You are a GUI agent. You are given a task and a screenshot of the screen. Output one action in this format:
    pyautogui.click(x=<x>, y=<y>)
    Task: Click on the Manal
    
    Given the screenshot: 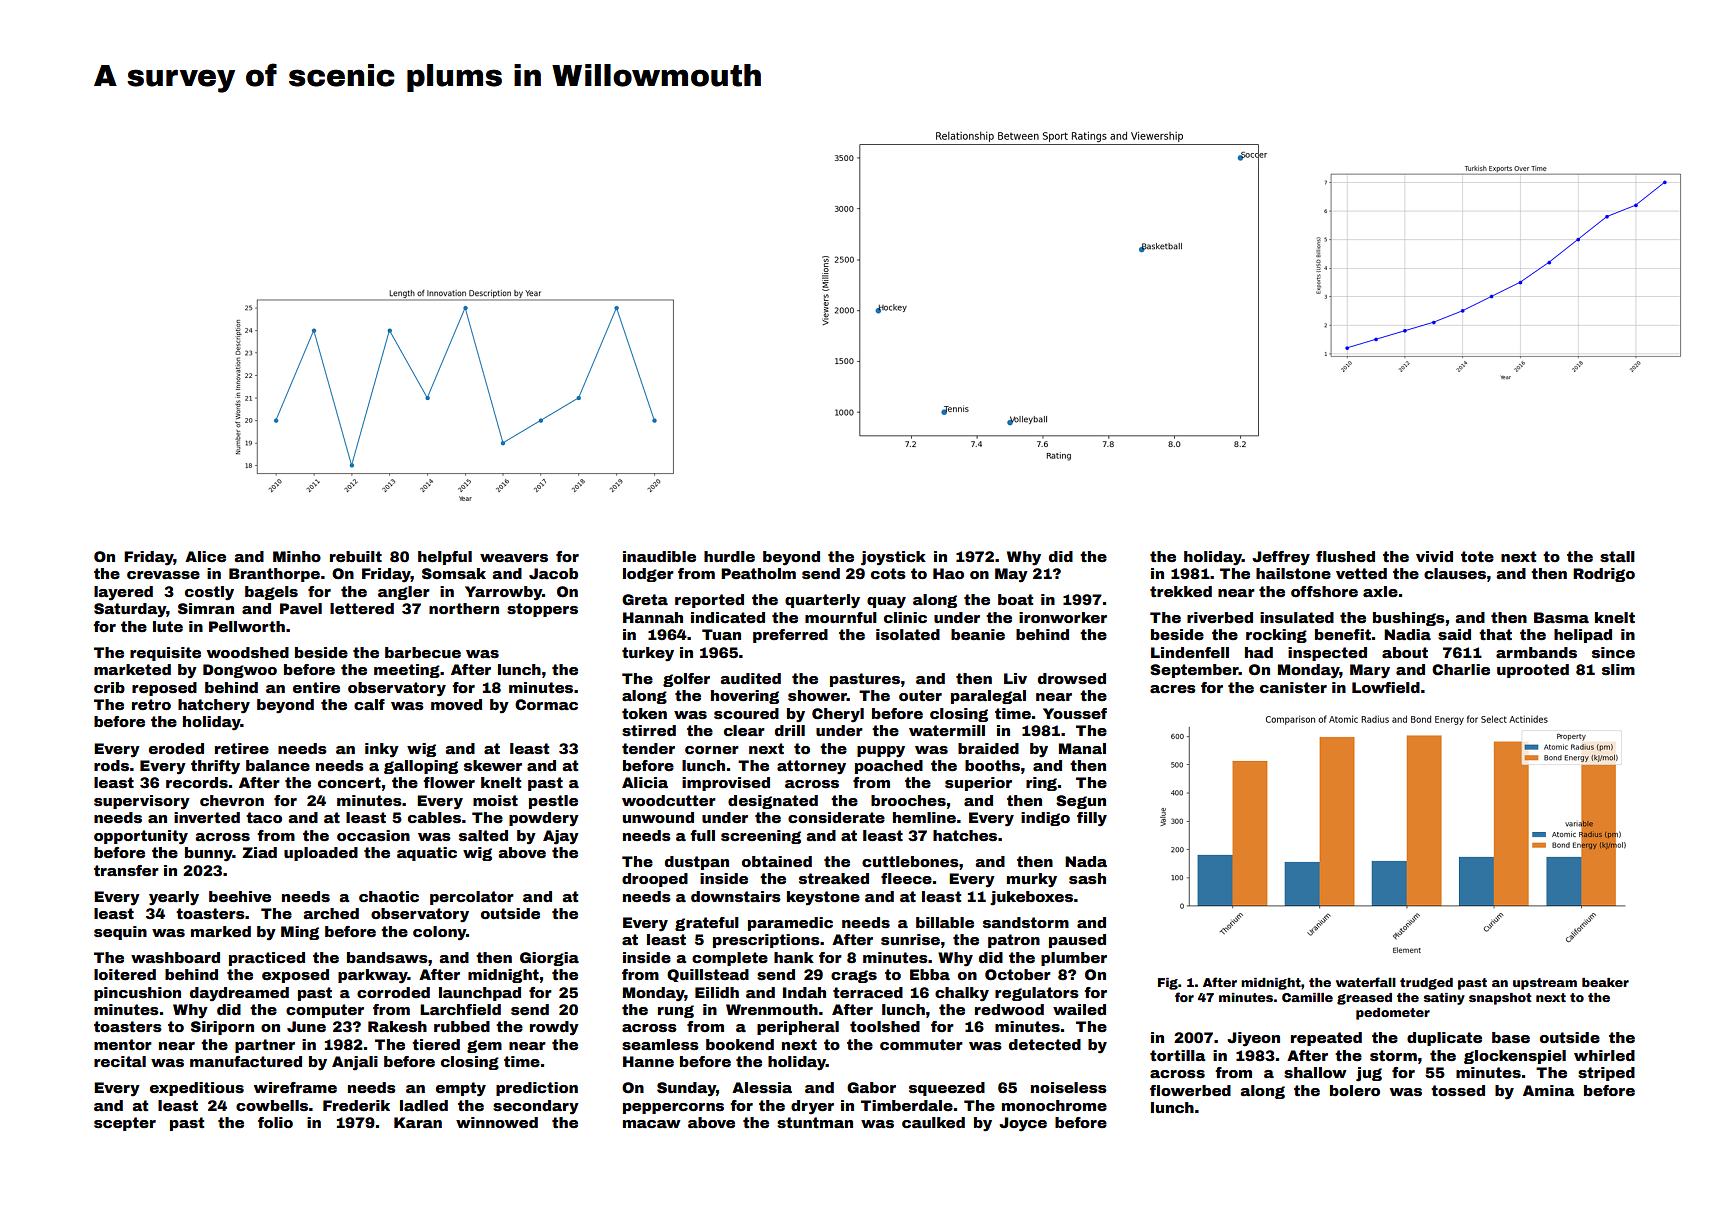 What is the action you would take?
    pyautogui.click(x=1082, y=748)
